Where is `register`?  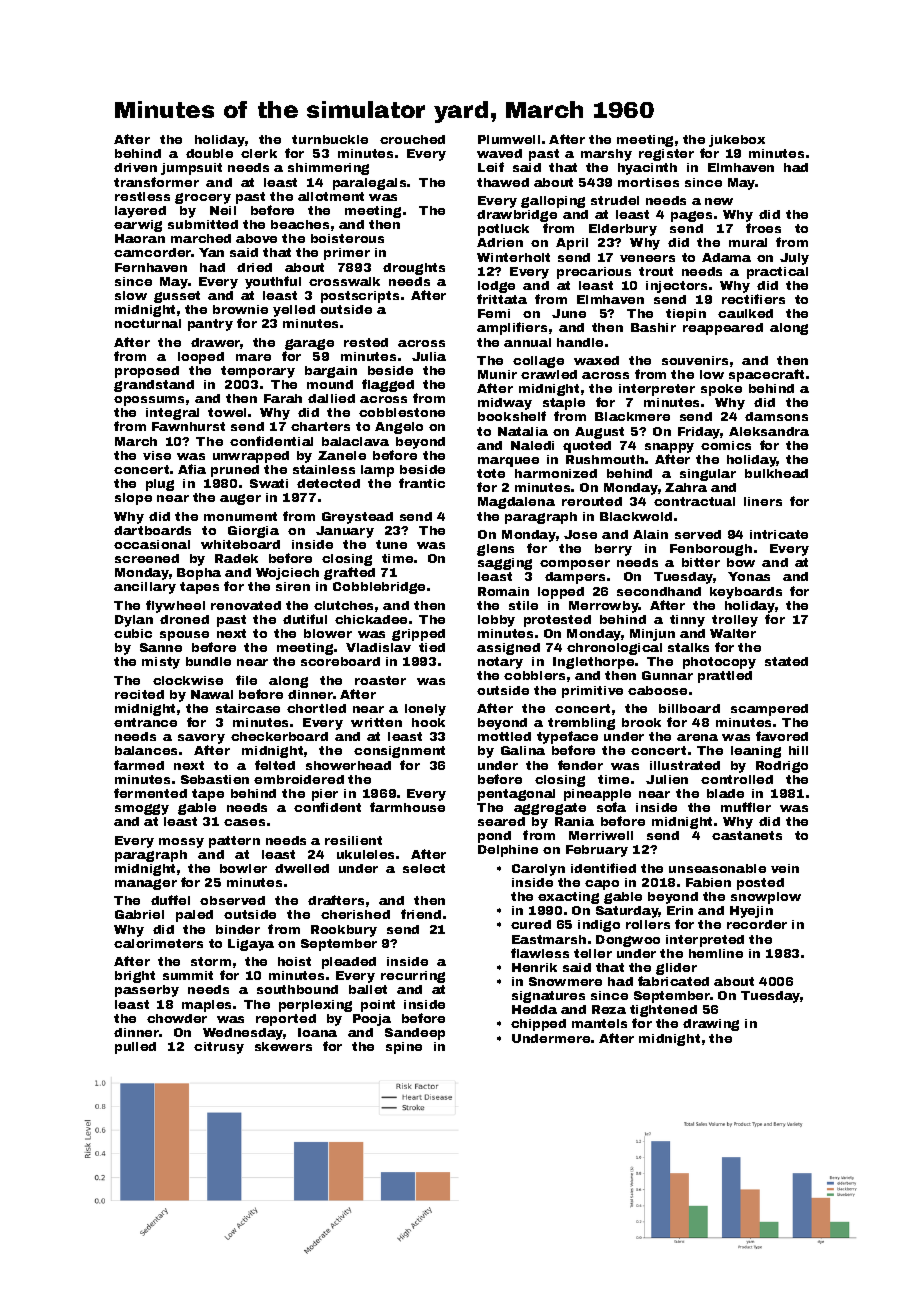 register is located at coordinates (666, 155).
